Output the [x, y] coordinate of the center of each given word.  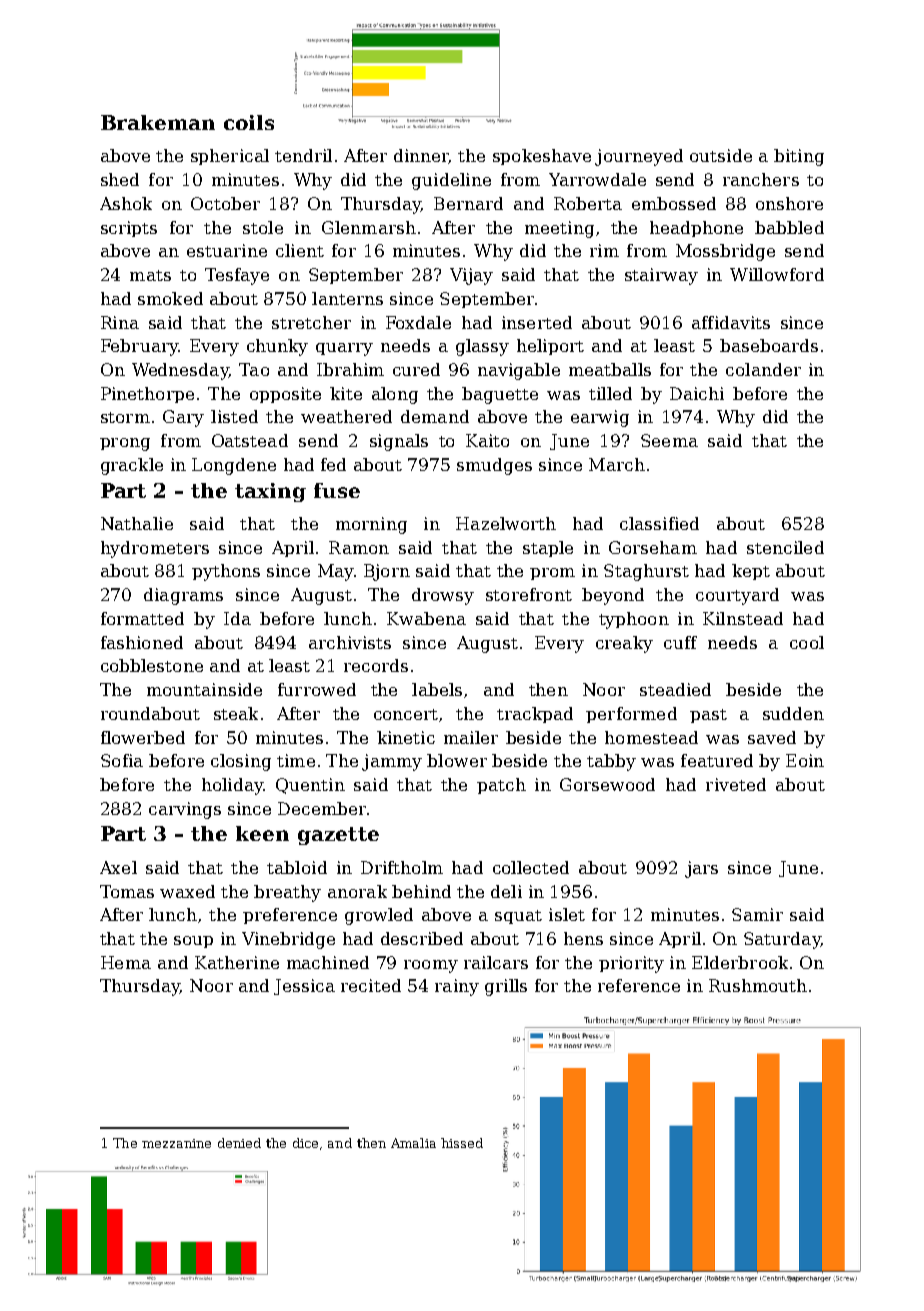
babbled [789, 227]
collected [531, 867]
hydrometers [155, 549]
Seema [669, 440]
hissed [462, 1143]
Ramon [359, 547]
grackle [132, 466]
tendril [303, 155]
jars [701, 869]
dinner [421, 156]
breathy [287, 893]
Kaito [487, 440]
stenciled [785, 547]
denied [239, 1143]
